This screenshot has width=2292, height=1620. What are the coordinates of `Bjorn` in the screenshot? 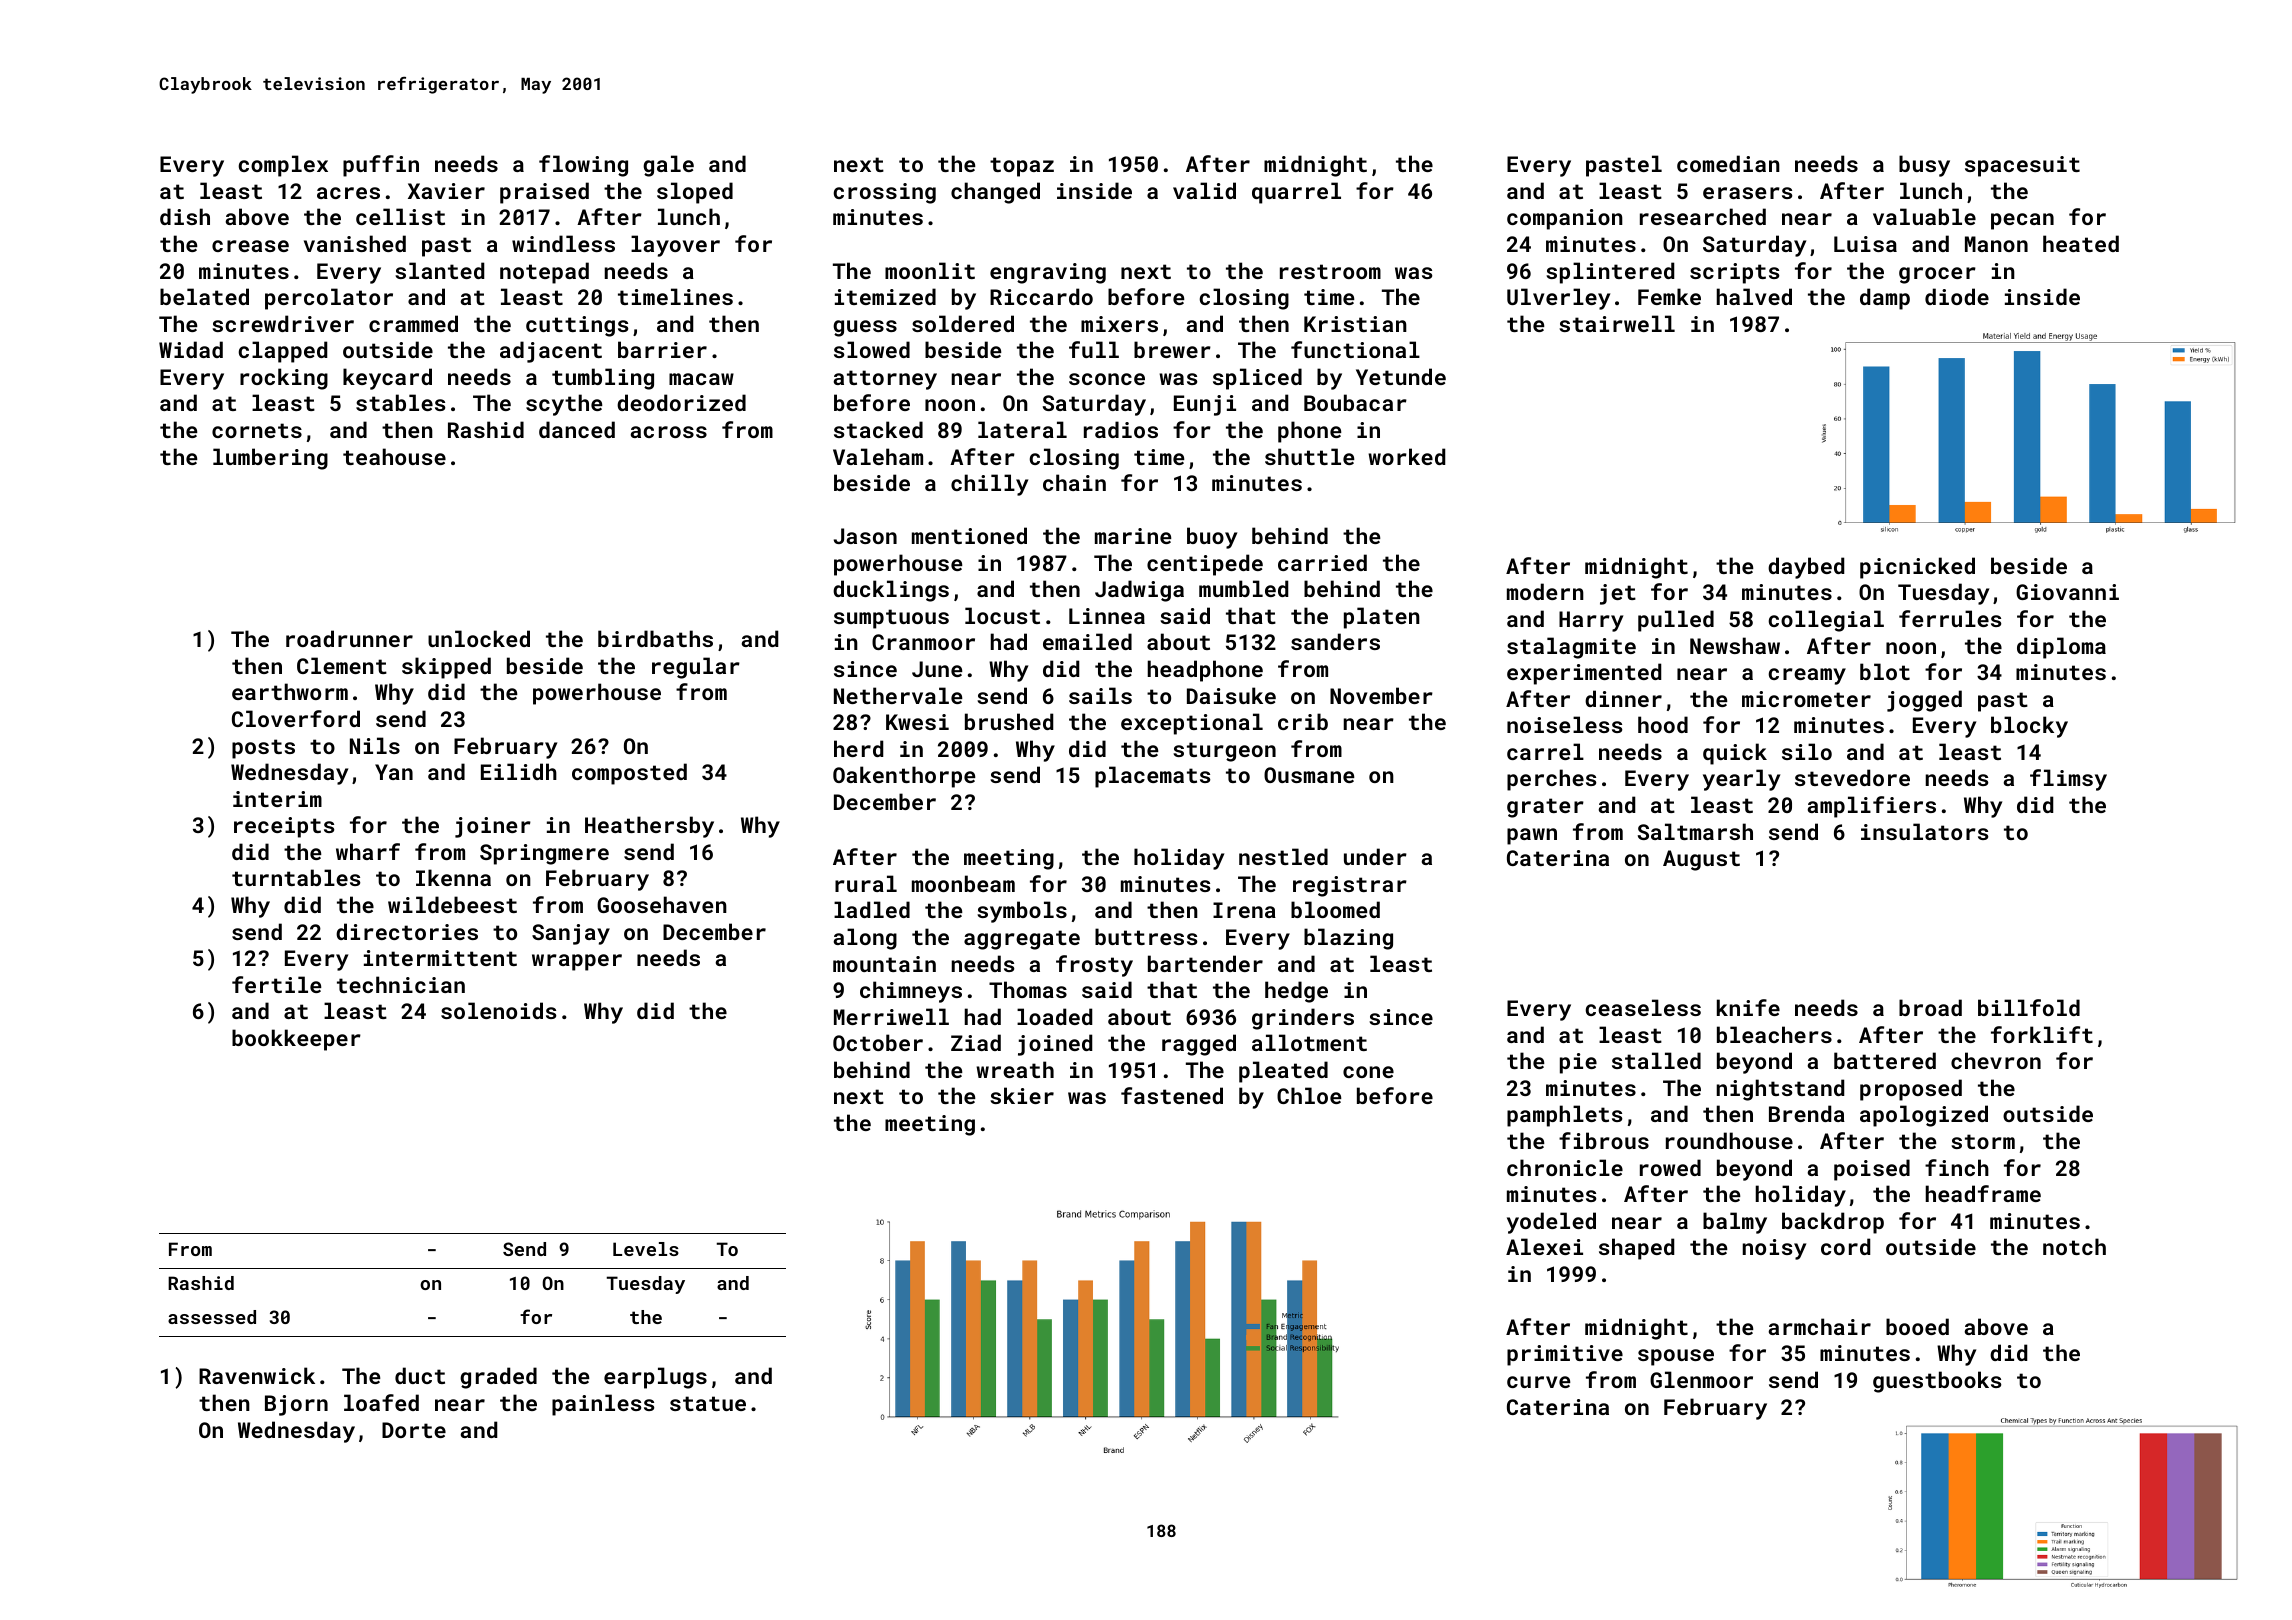 It's located at (296, 1405).
